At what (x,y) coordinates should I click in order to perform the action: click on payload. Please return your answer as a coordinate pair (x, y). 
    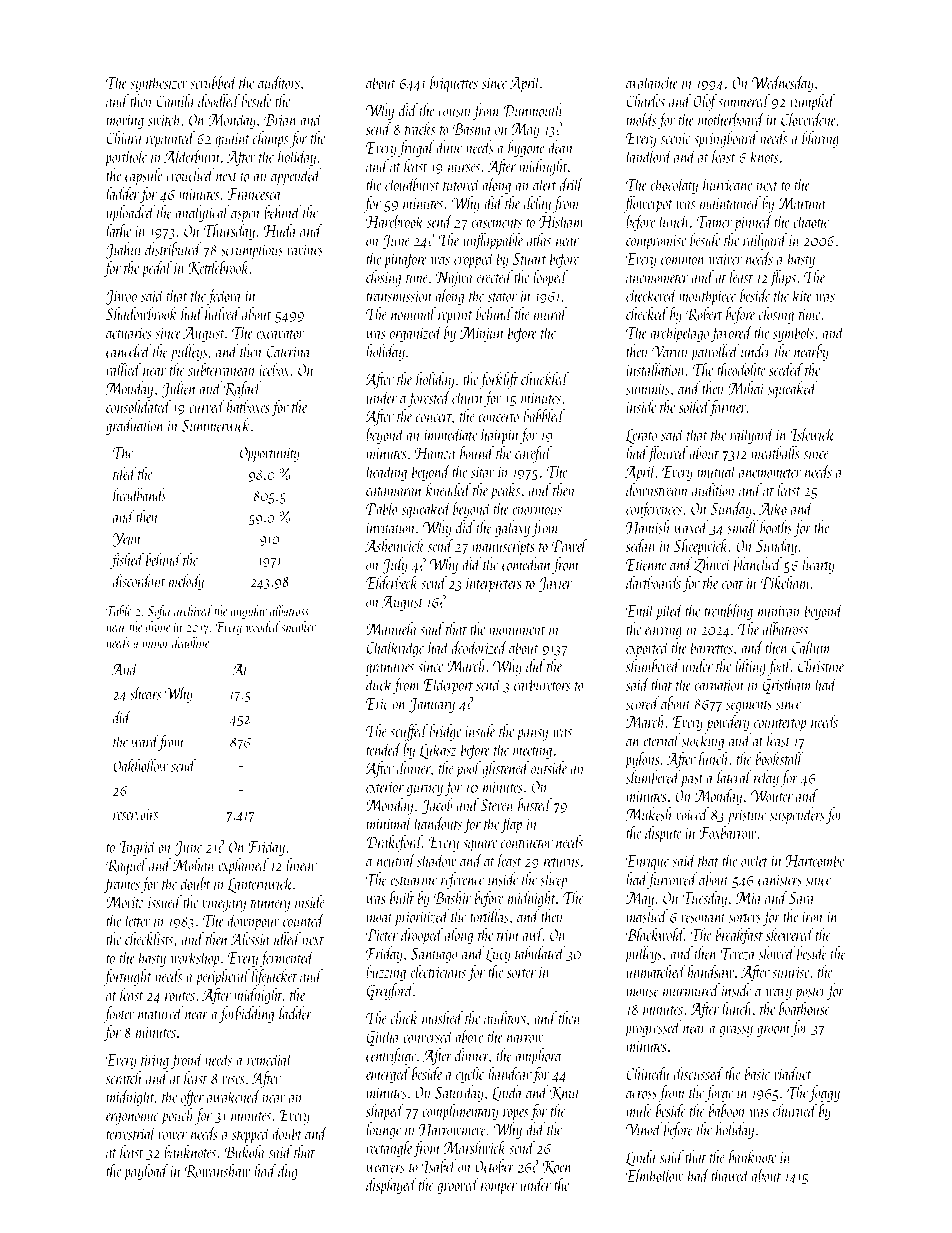
    Looking at the image, I should click on (146, 1172).
